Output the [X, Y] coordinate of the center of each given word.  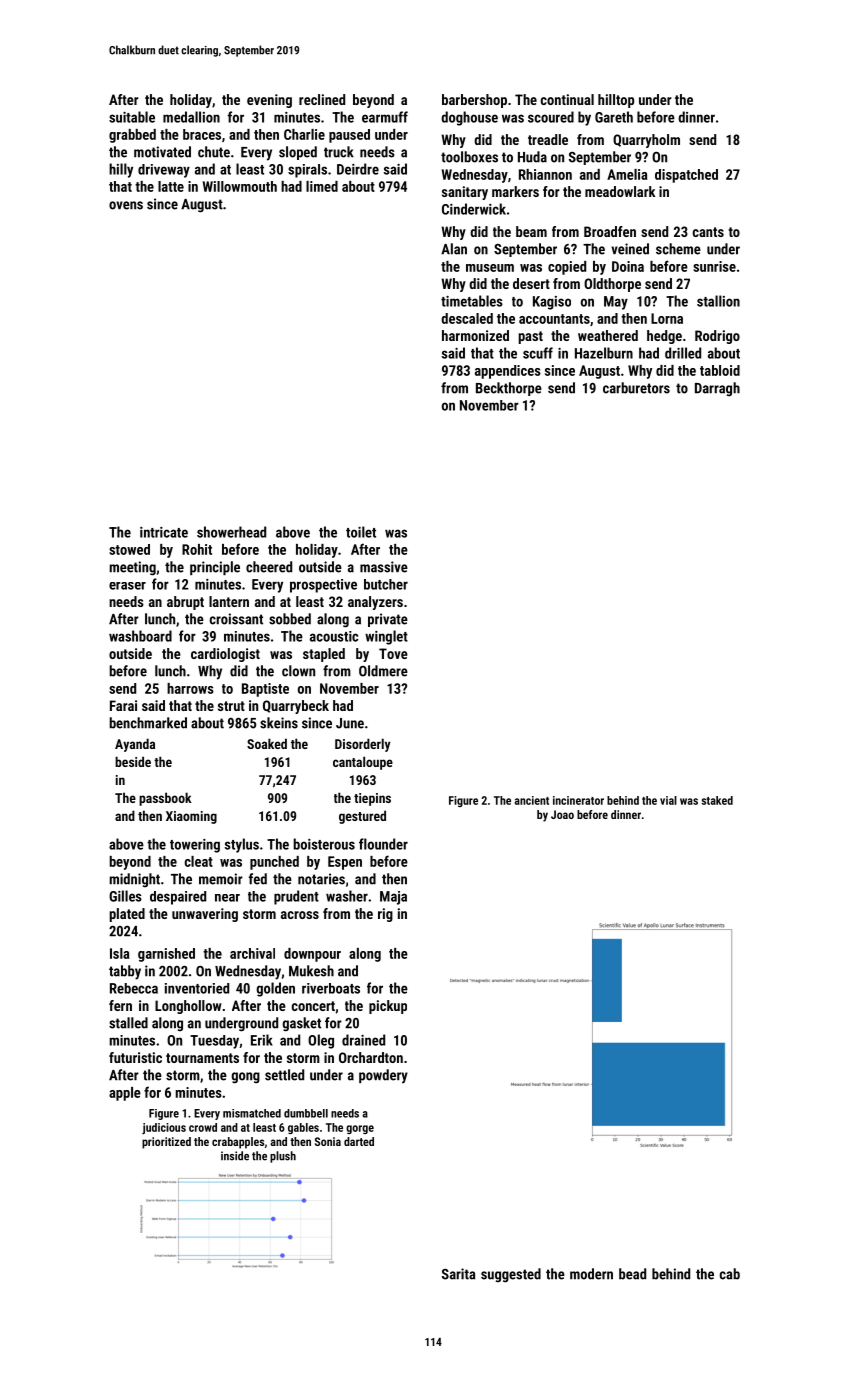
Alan [454, 249]
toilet [361, 532]
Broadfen [610, 231]
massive [384, 567]
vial [668, 800]
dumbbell [306, 1113]
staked [717, 800]
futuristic [135, 1057]
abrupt [185, 603]
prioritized [166, 1143]
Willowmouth [240, 186]
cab [730, 1274]
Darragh [717, 389]
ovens [126, 205]
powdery [383, 1076]
